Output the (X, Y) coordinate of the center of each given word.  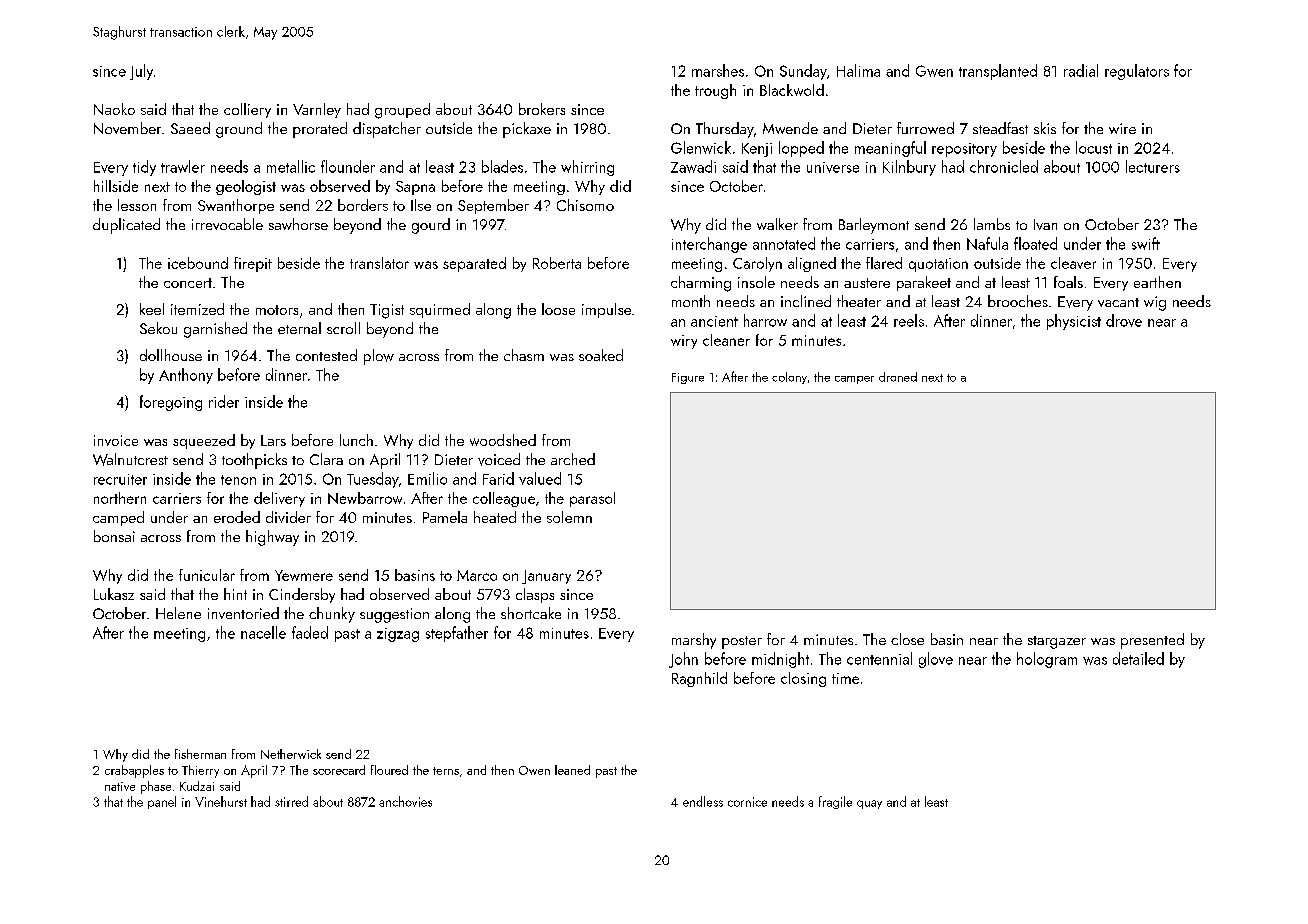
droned (898, 377)
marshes (718, 70)
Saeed (190, 128)
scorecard (339, 770)
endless (703, 801)
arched (573, 459)
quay (869, 804)
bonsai (114, 536)
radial (1081, 70)
